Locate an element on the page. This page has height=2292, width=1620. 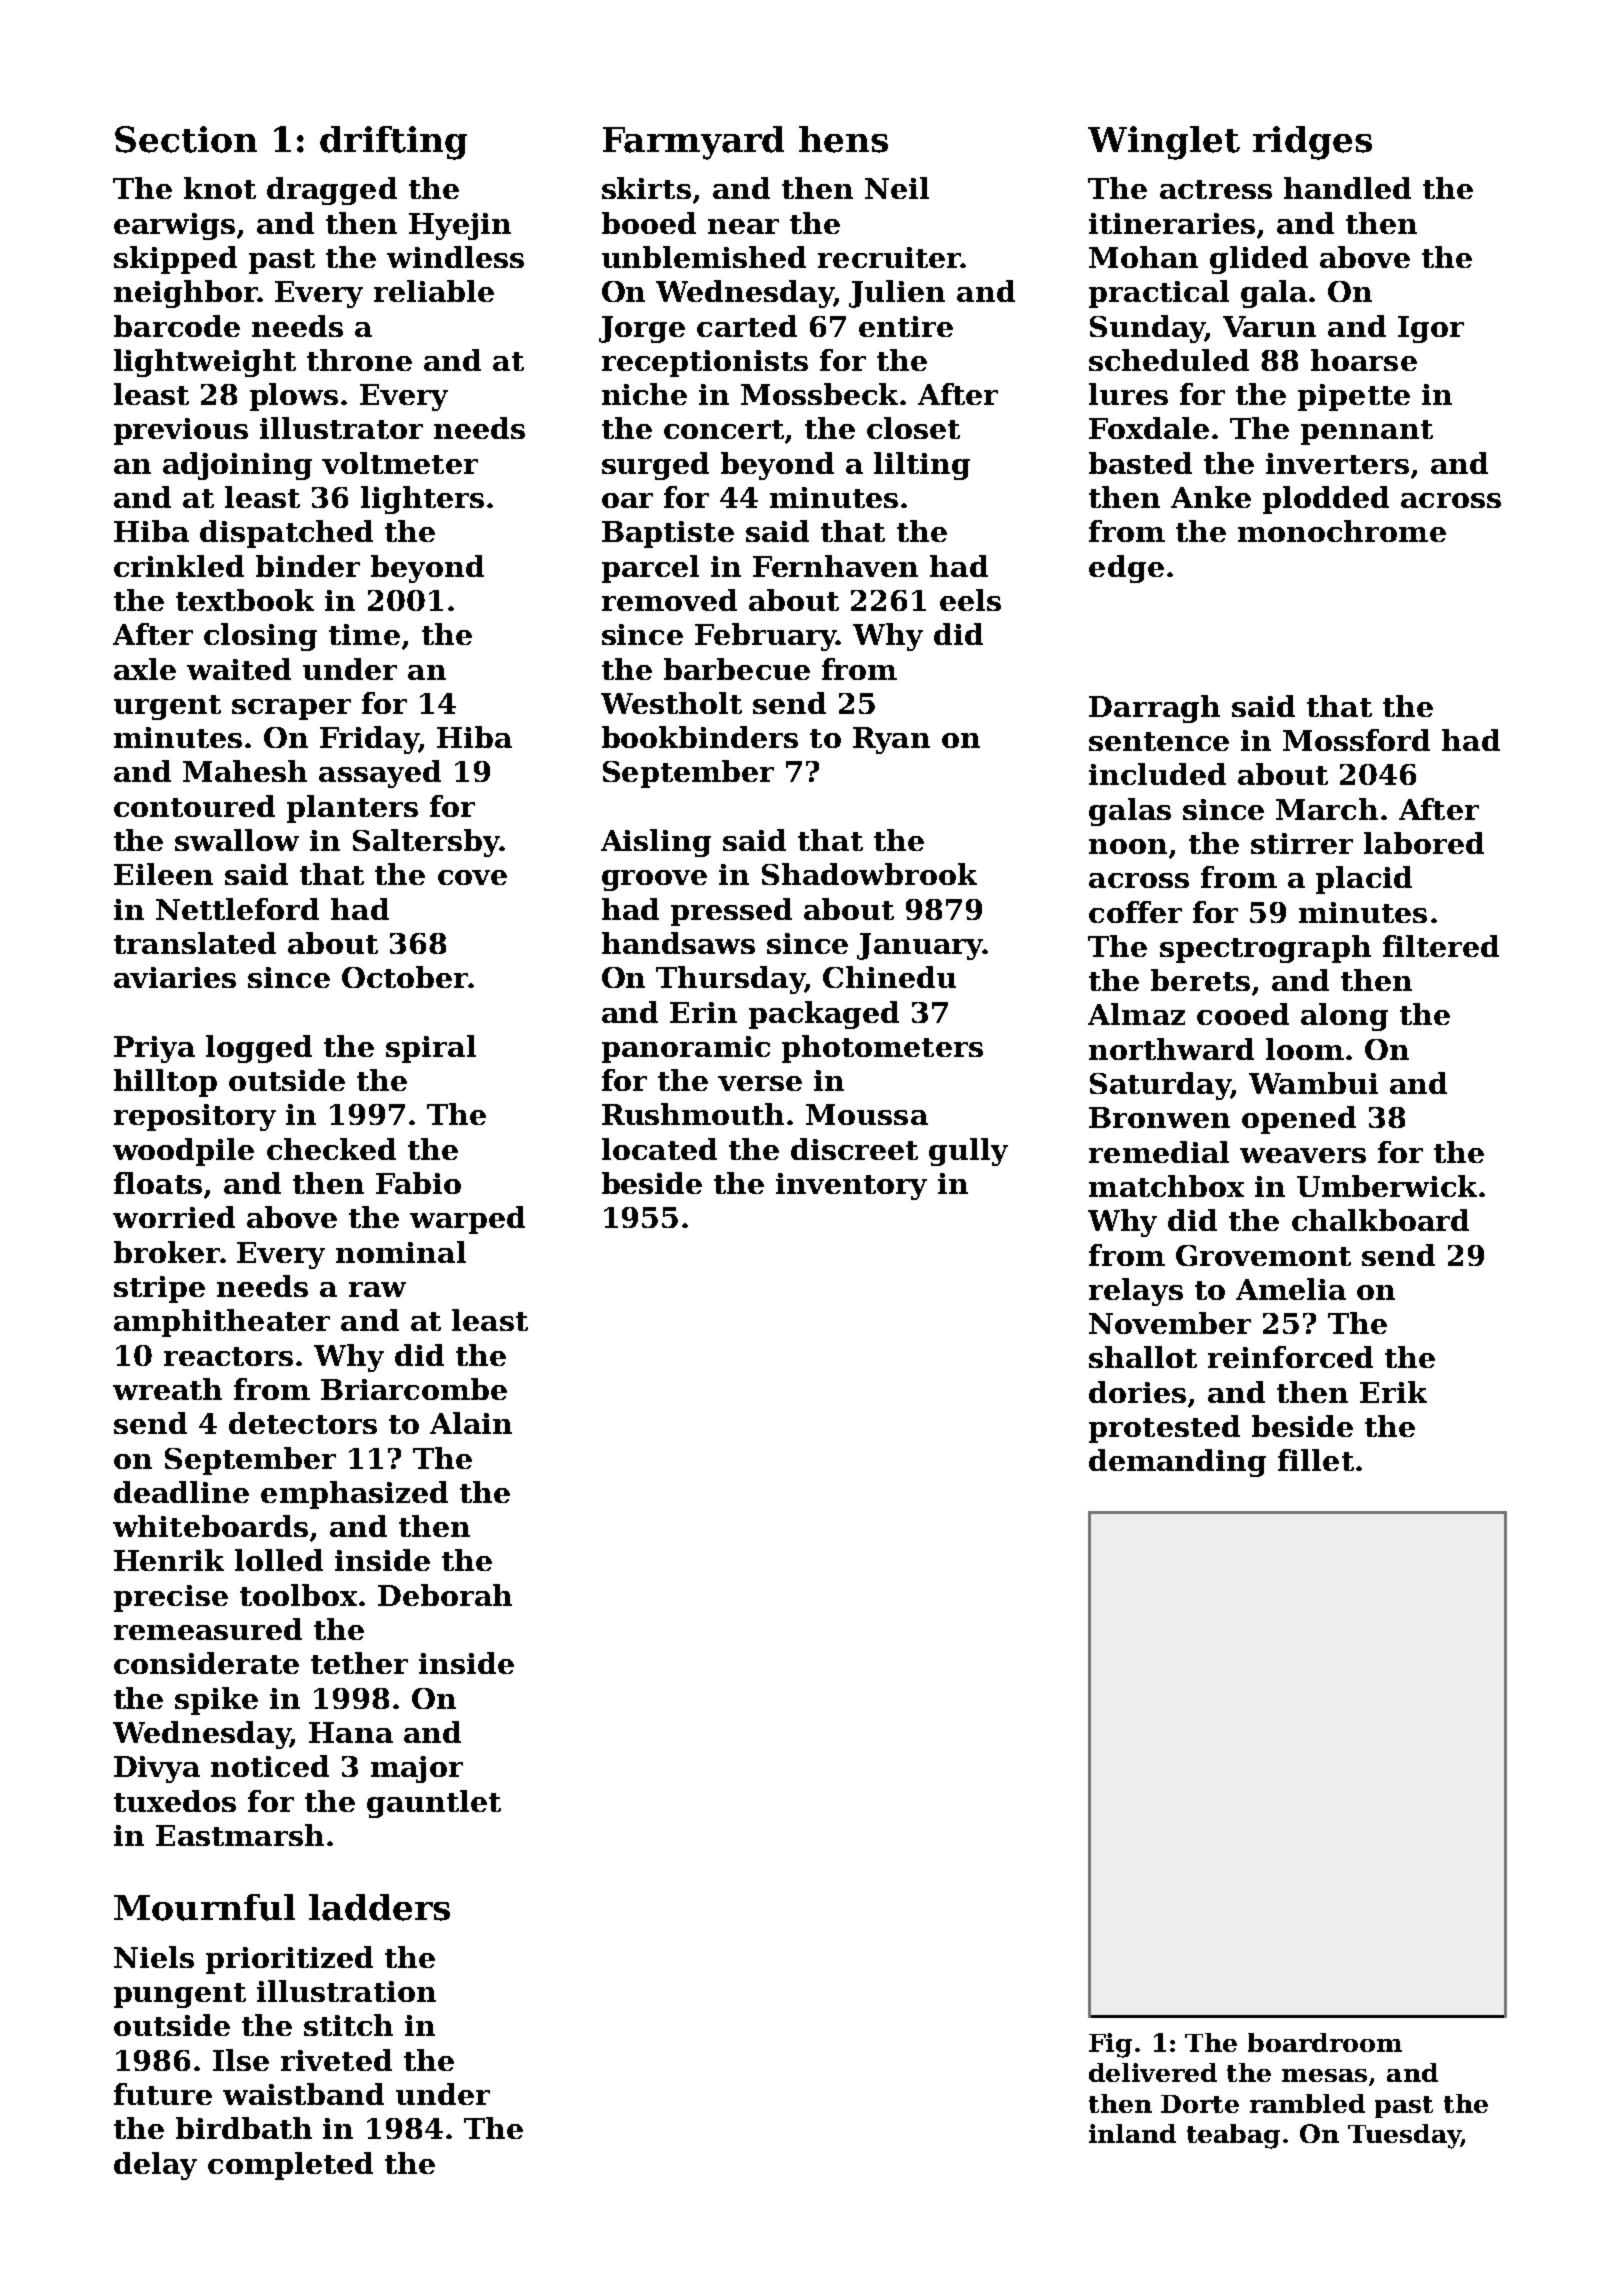
Rushmouth is located at coordinates (693, 1114).
